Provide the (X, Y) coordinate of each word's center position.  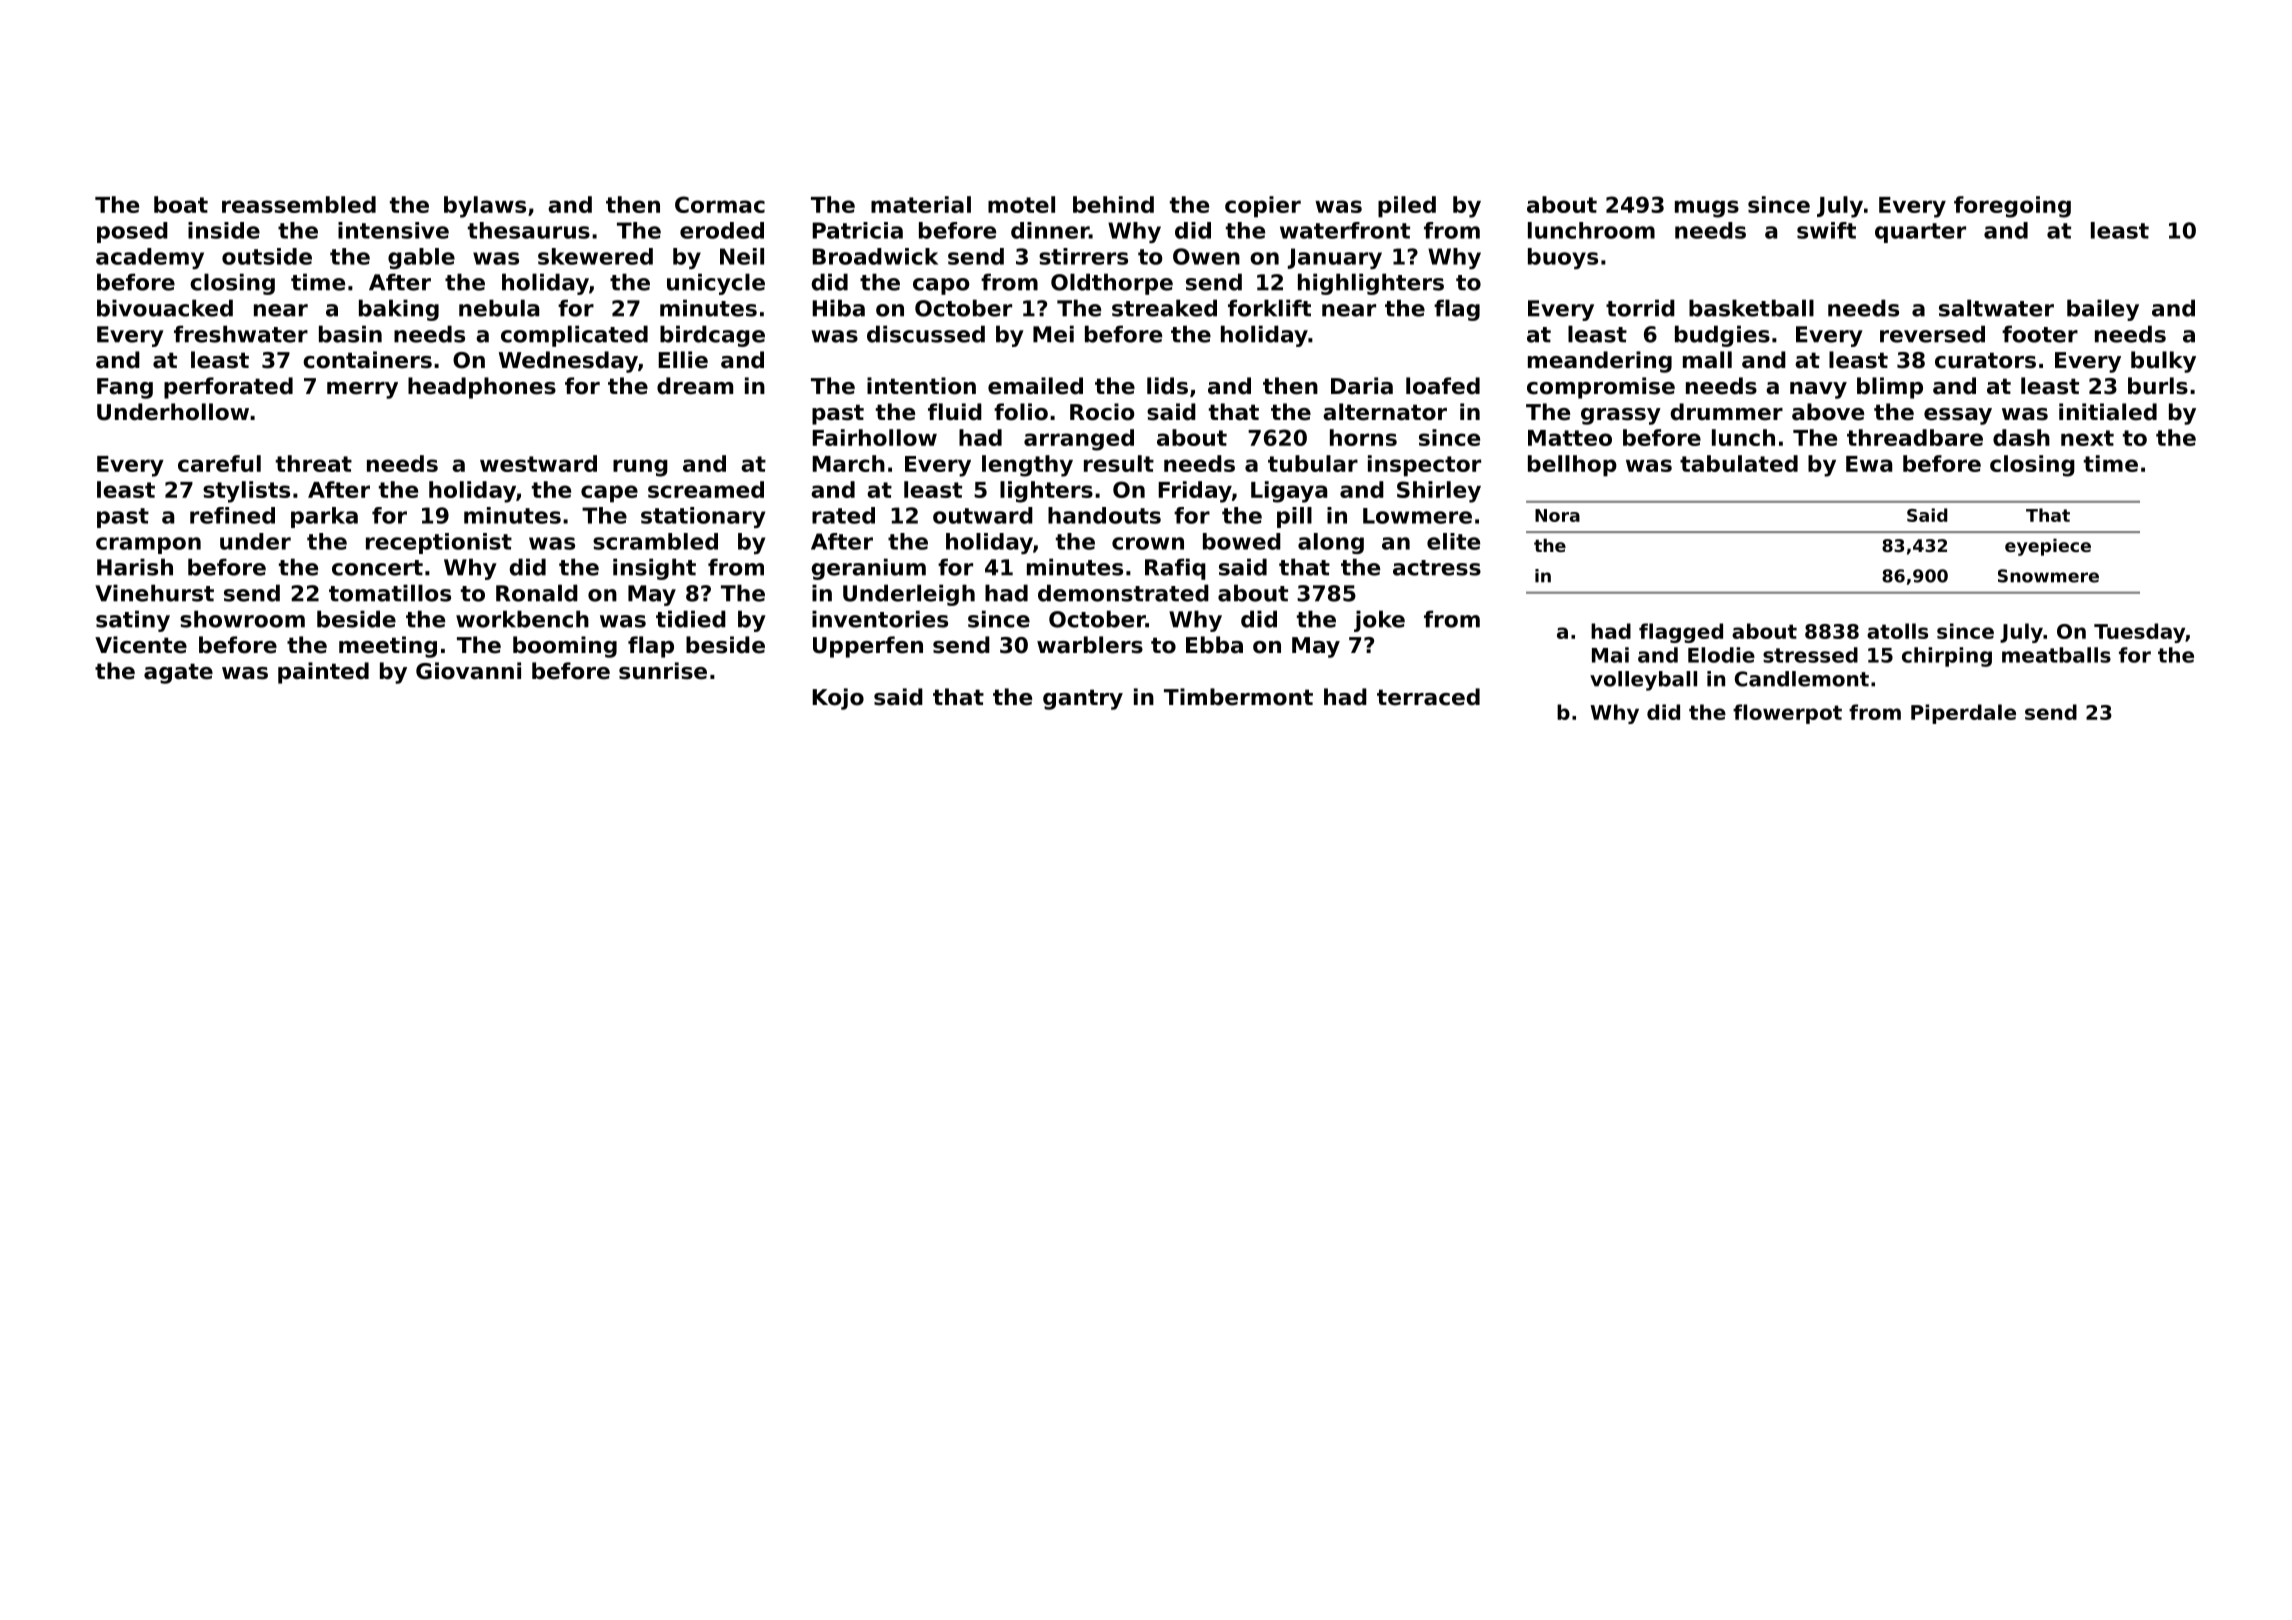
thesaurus (529, 230)
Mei (1053, 334)
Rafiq (1175, 569)
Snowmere (2048, 576)
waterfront (1345, 230)
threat (314, 463)
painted (323, 673)
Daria (1362, 386)
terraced (1428, 697)
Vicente (141, 645)
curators (1985, 360)
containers (367, 360)
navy (1818, 390)
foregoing (2012, 207)
